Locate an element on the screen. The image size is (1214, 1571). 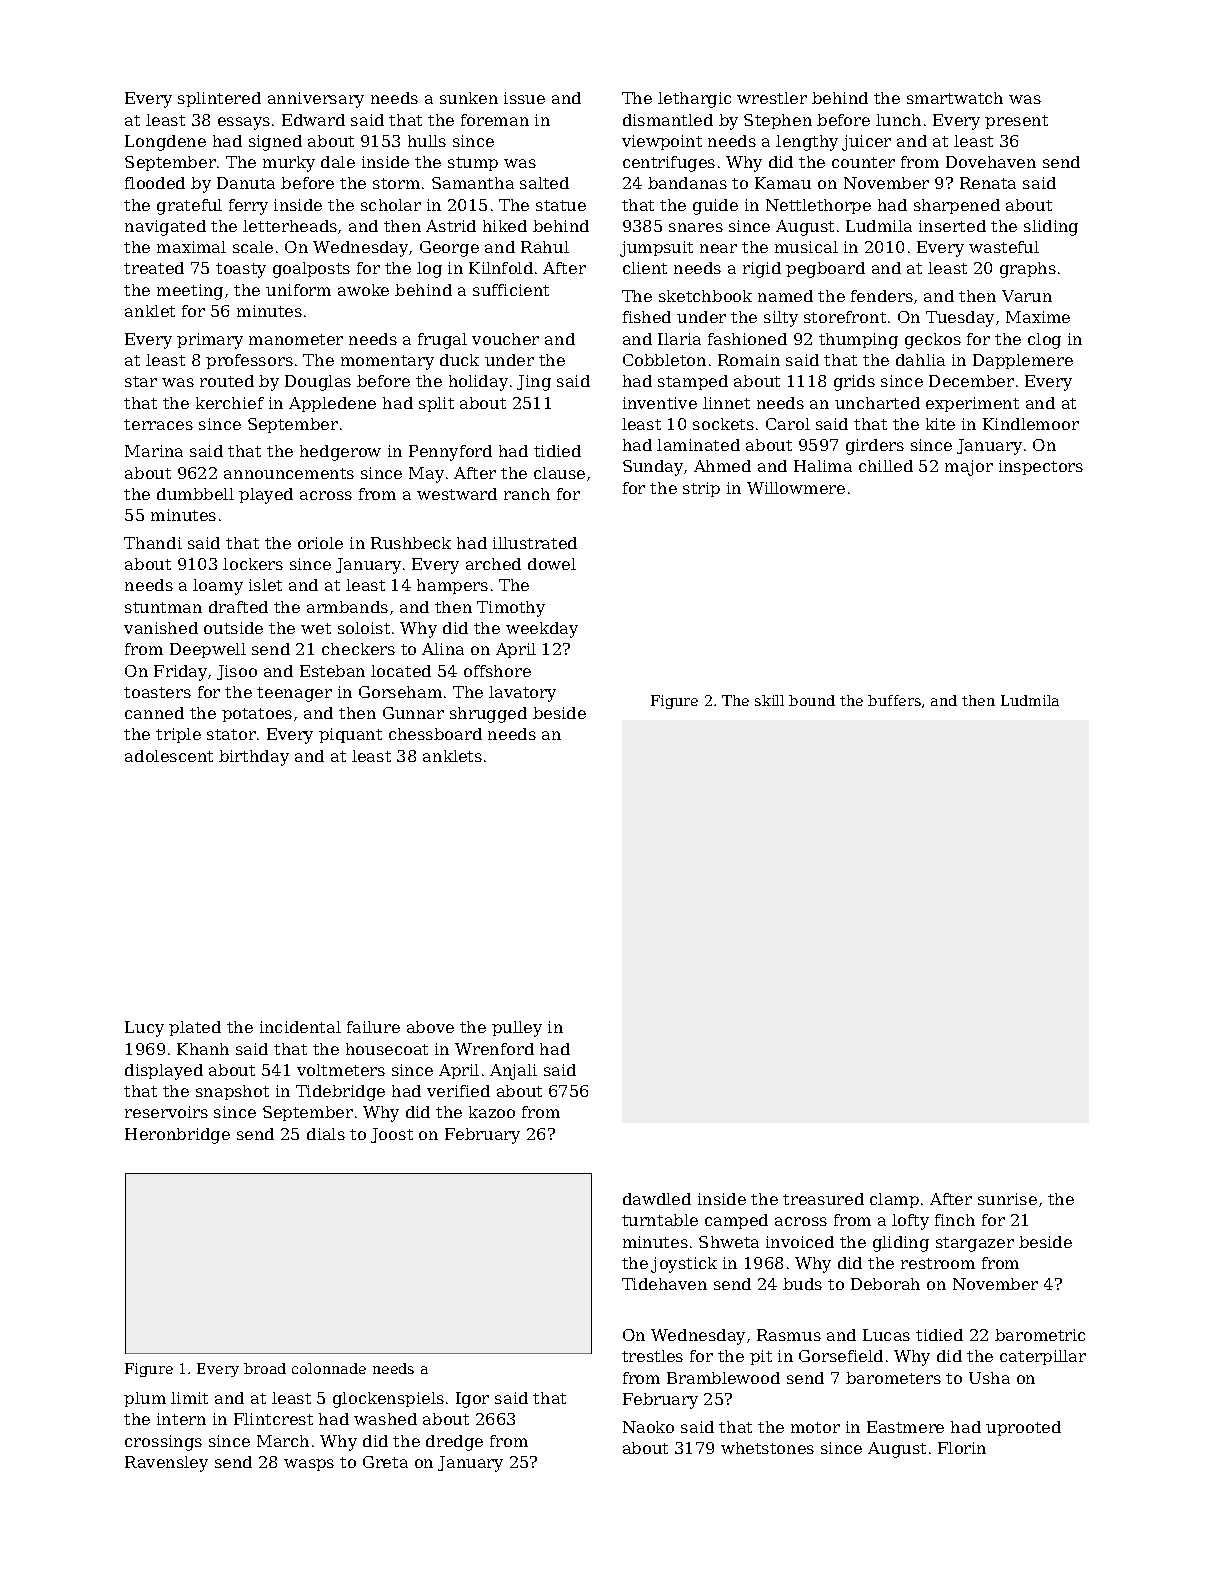
pegboard is located at coordinates (825, 270).
